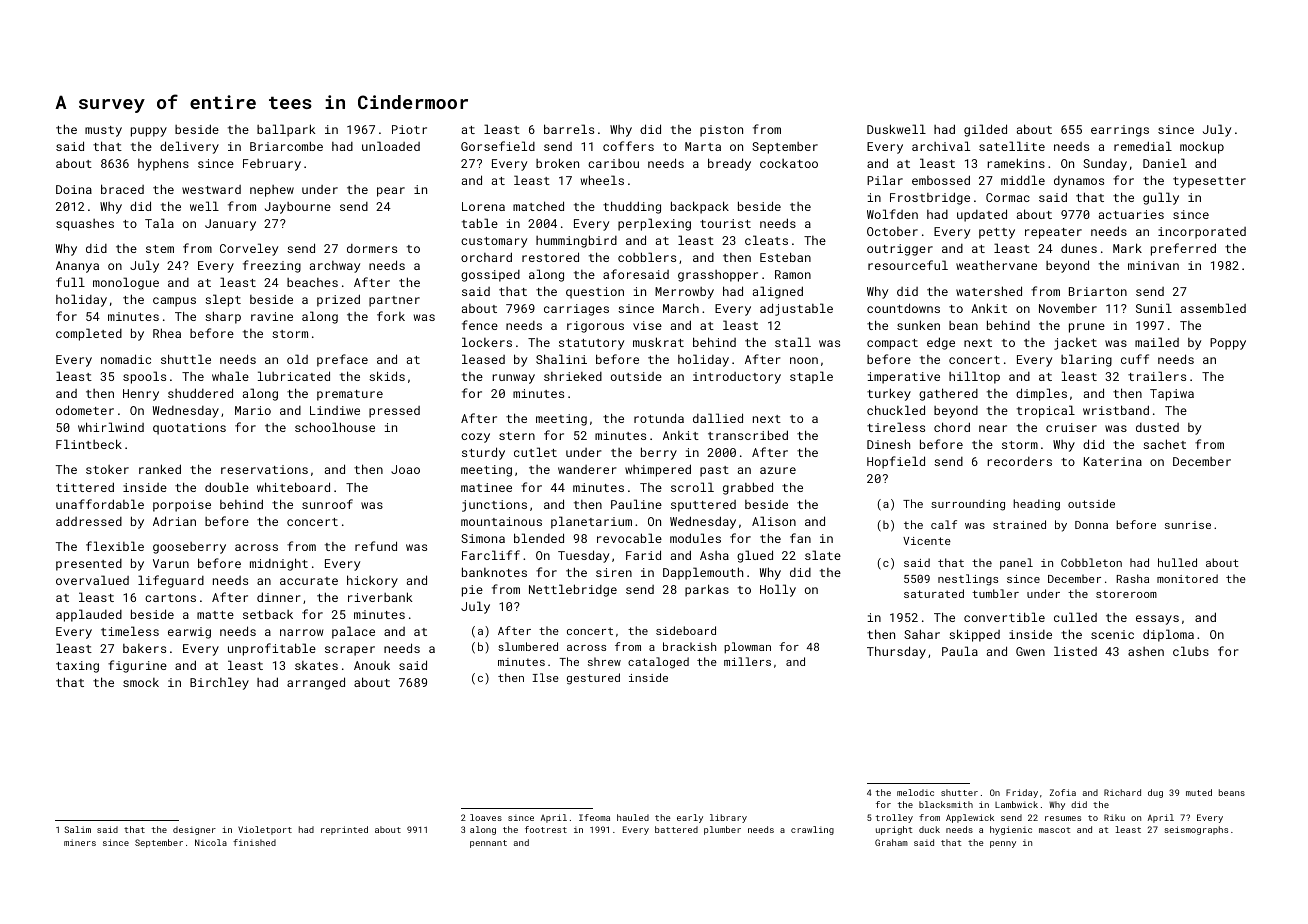 The height and width of the image is (924, 1308). What do you see at coordinates (1120, 131) in the image?
I see `earrings` at bounding box center [1120, 131].
